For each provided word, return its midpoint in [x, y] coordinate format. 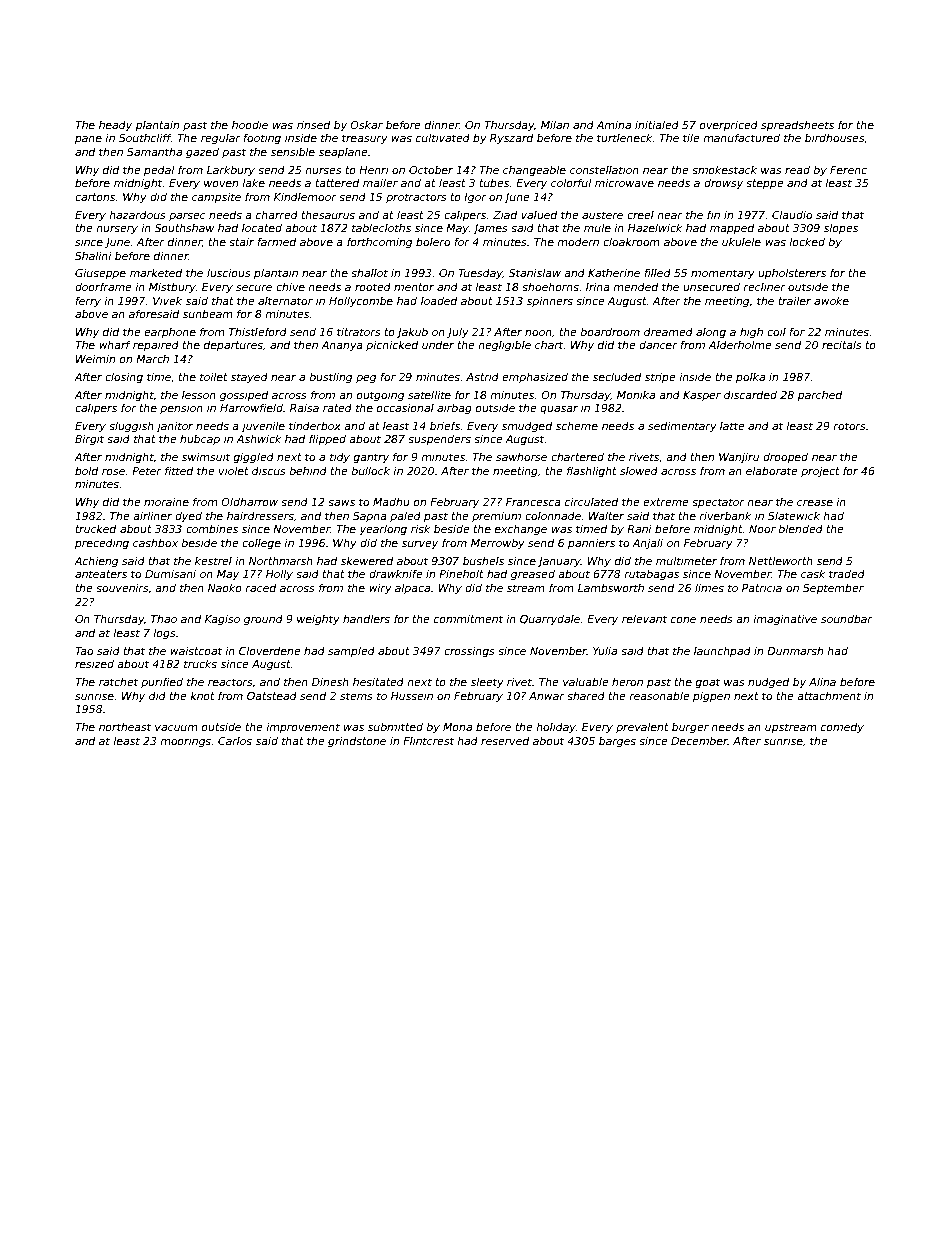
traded [847, 573]
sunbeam [208, 313]
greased [533, 574]
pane [88, 140]
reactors [230, 682]
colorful [571, 182]
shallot [369, 272]
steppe [765, 184]
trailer [794, 300]
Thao [164, 618]
